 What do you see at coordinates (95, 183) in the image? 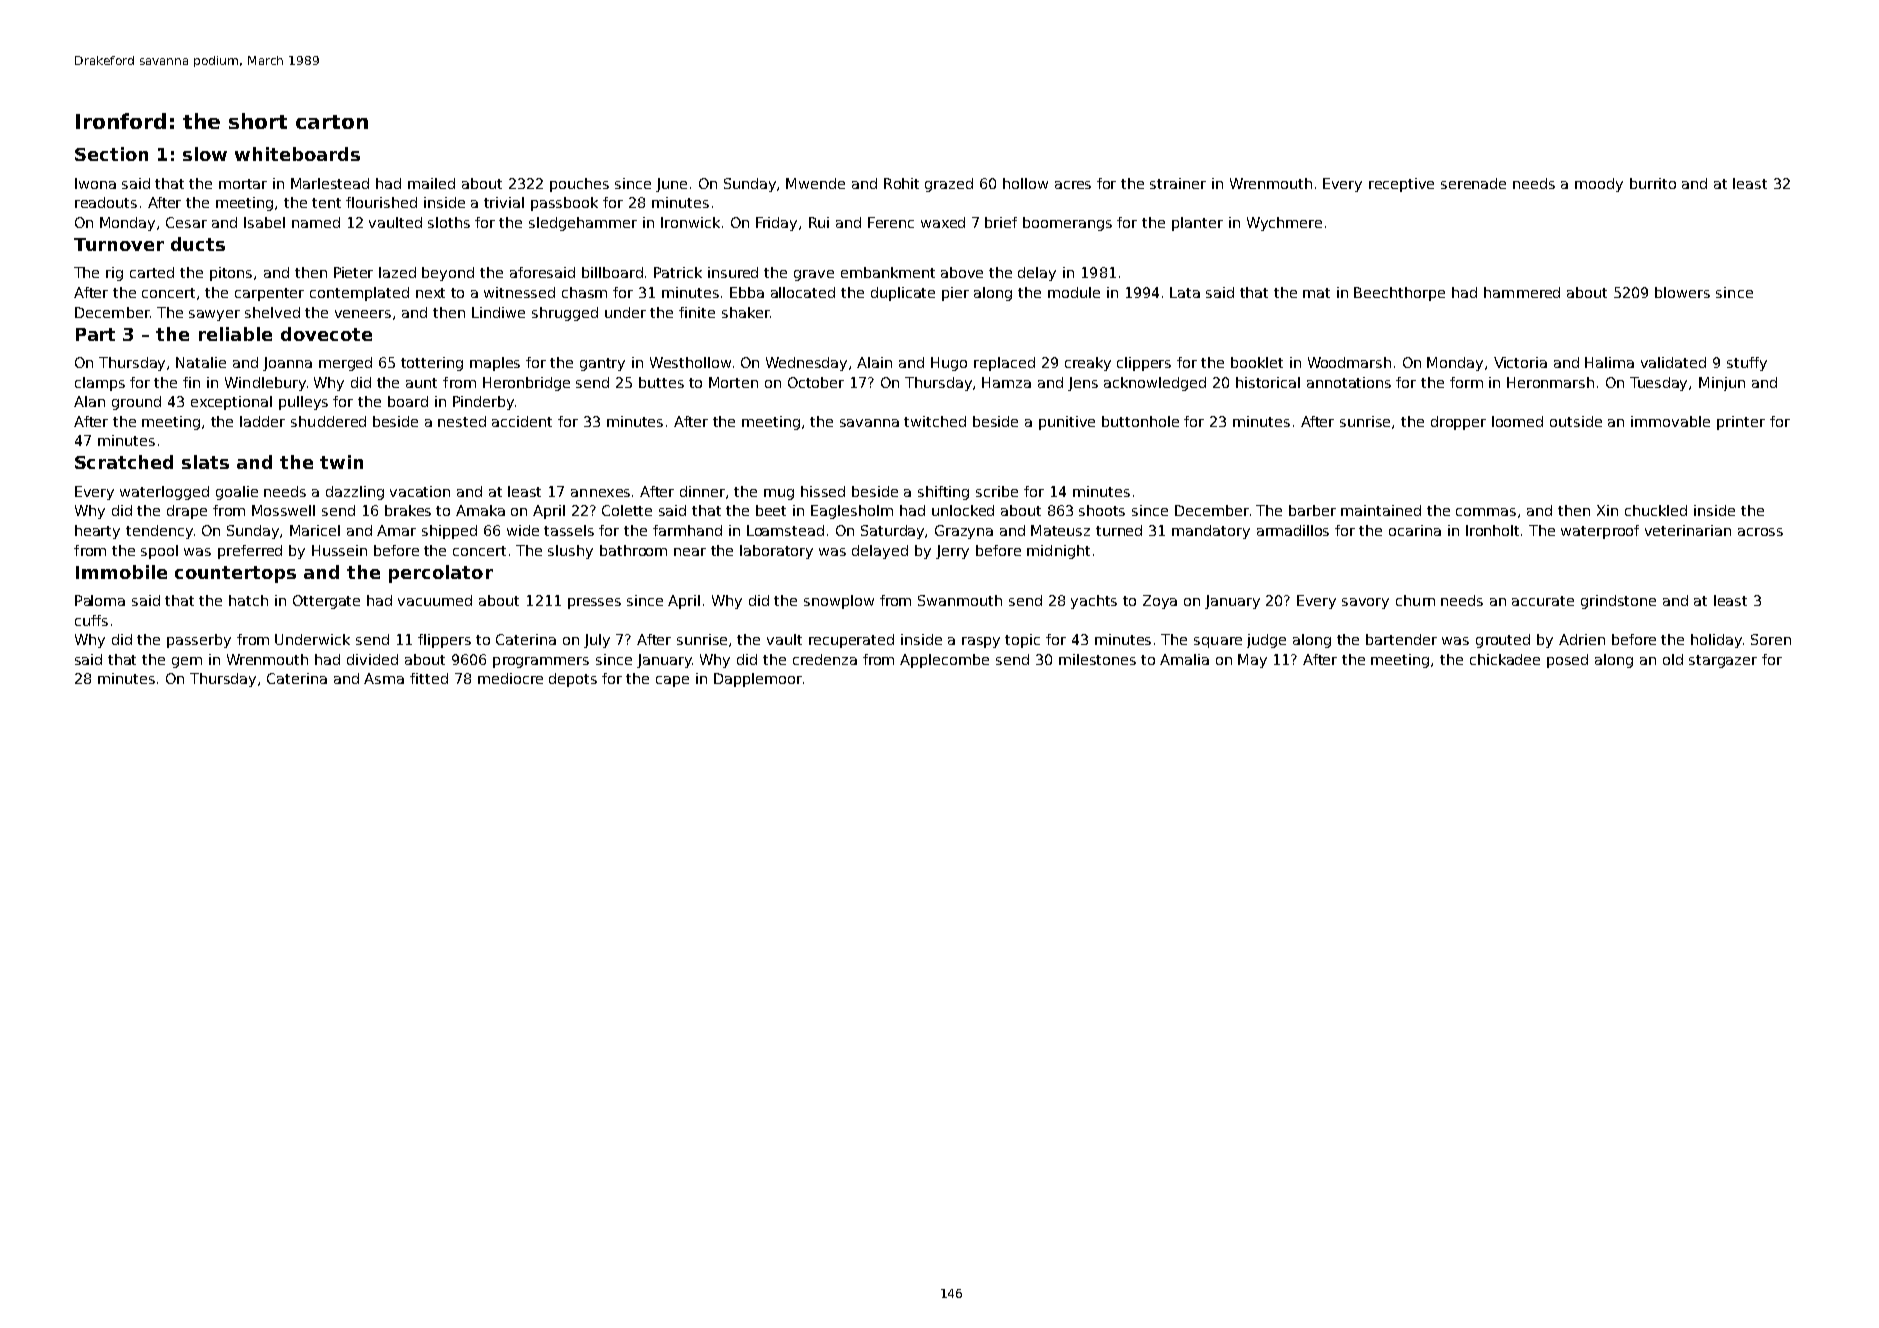
I see `Iwona` at bounding box center [95, 183].
